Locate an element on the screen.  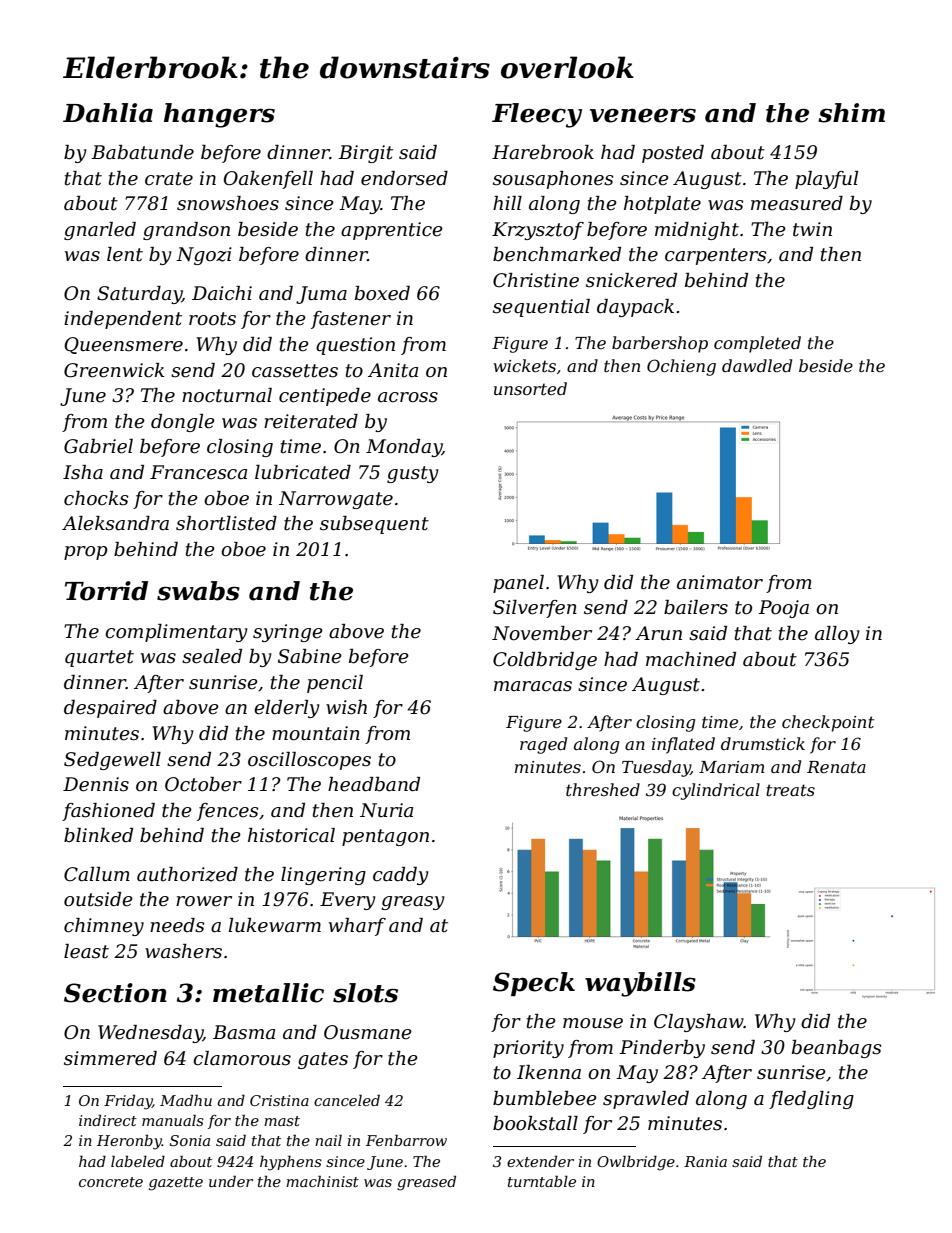
shim is located at coordinates (851, 113).
